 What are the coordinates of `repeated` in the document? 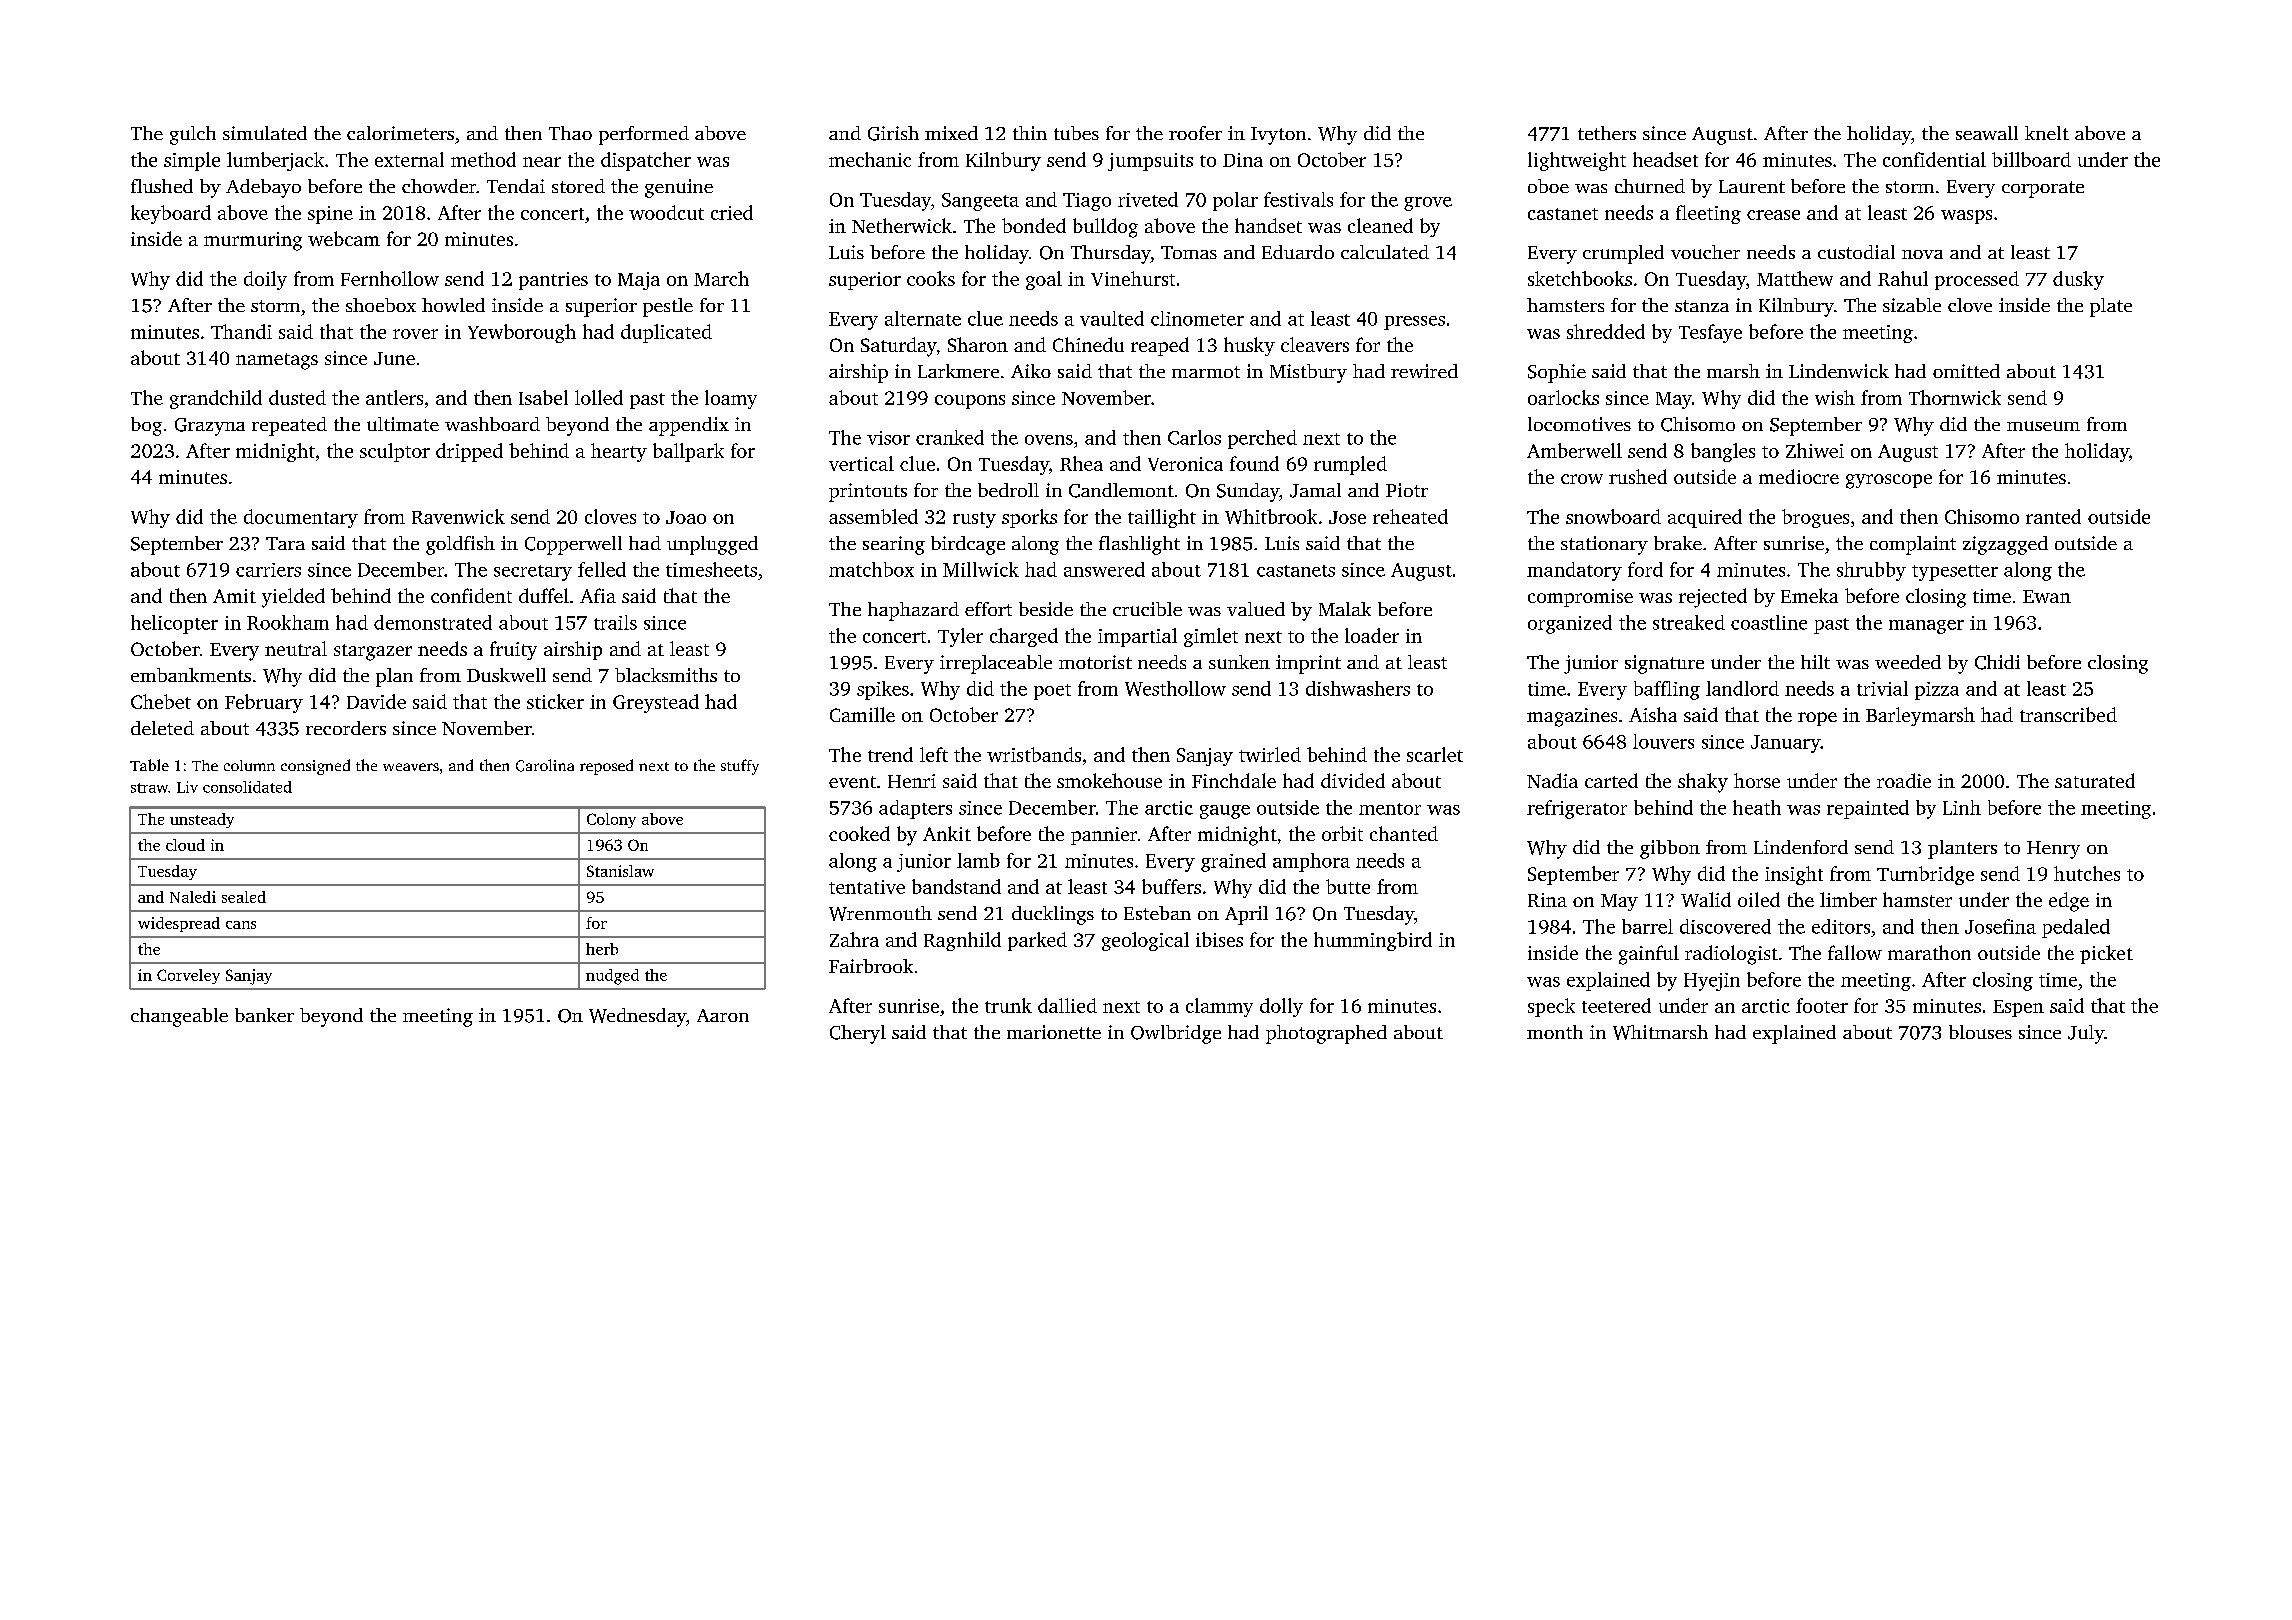 It's located at (289, 426).
